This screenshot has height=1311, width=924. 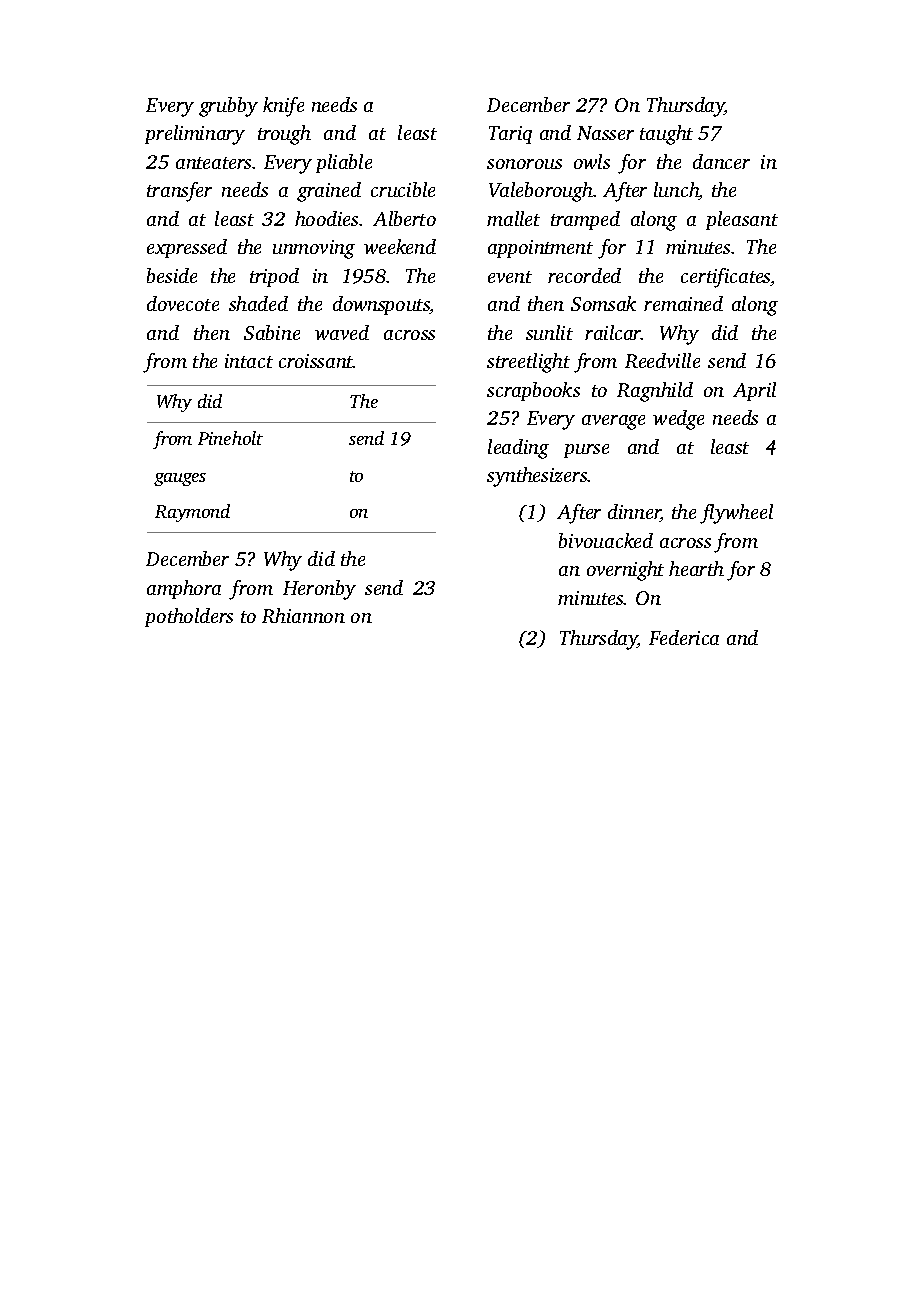 I want to click on pleasant, so click(x=742, y=220).
